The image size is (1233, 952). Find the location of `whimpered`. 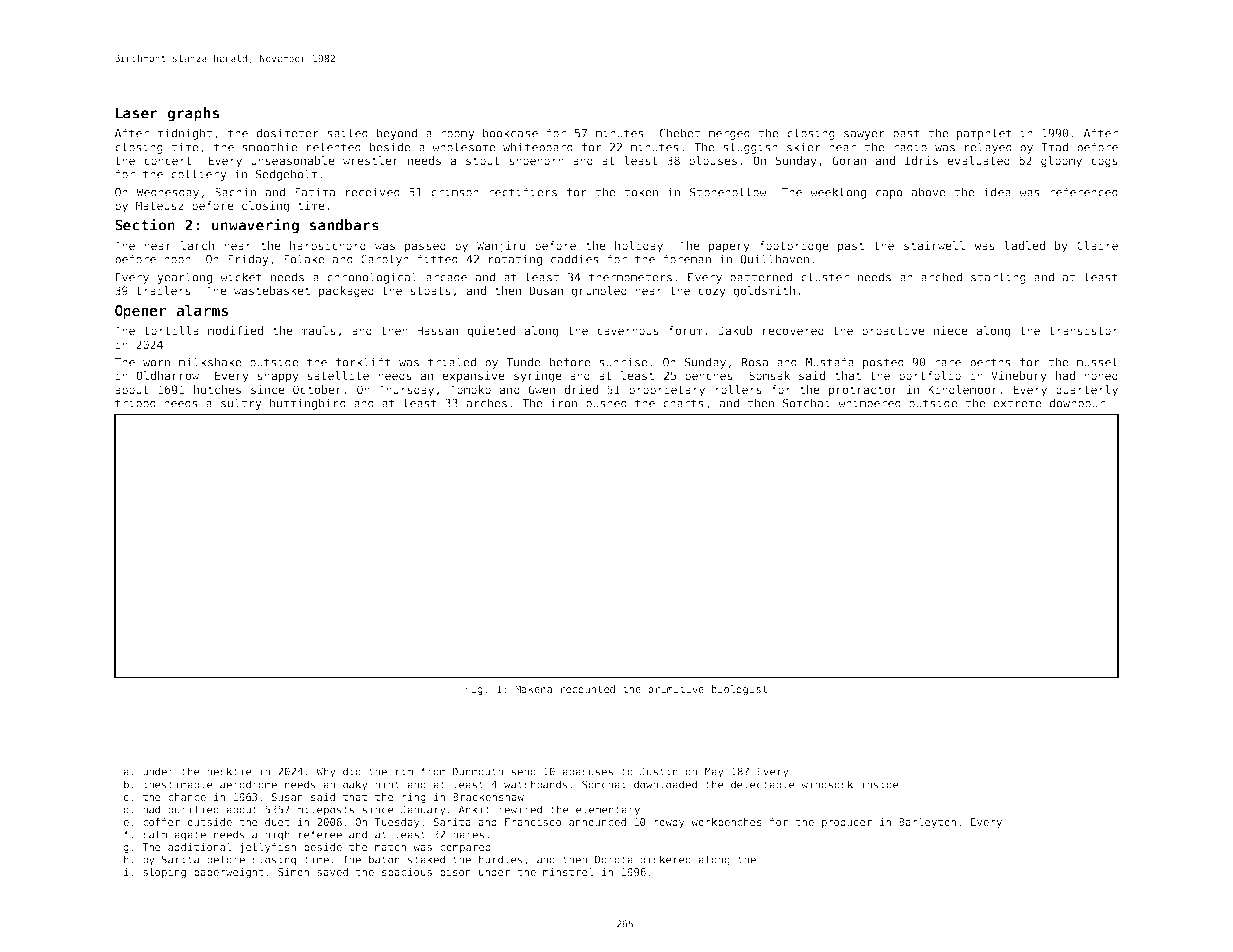

whimpered is located at coordinates (869, 404).
